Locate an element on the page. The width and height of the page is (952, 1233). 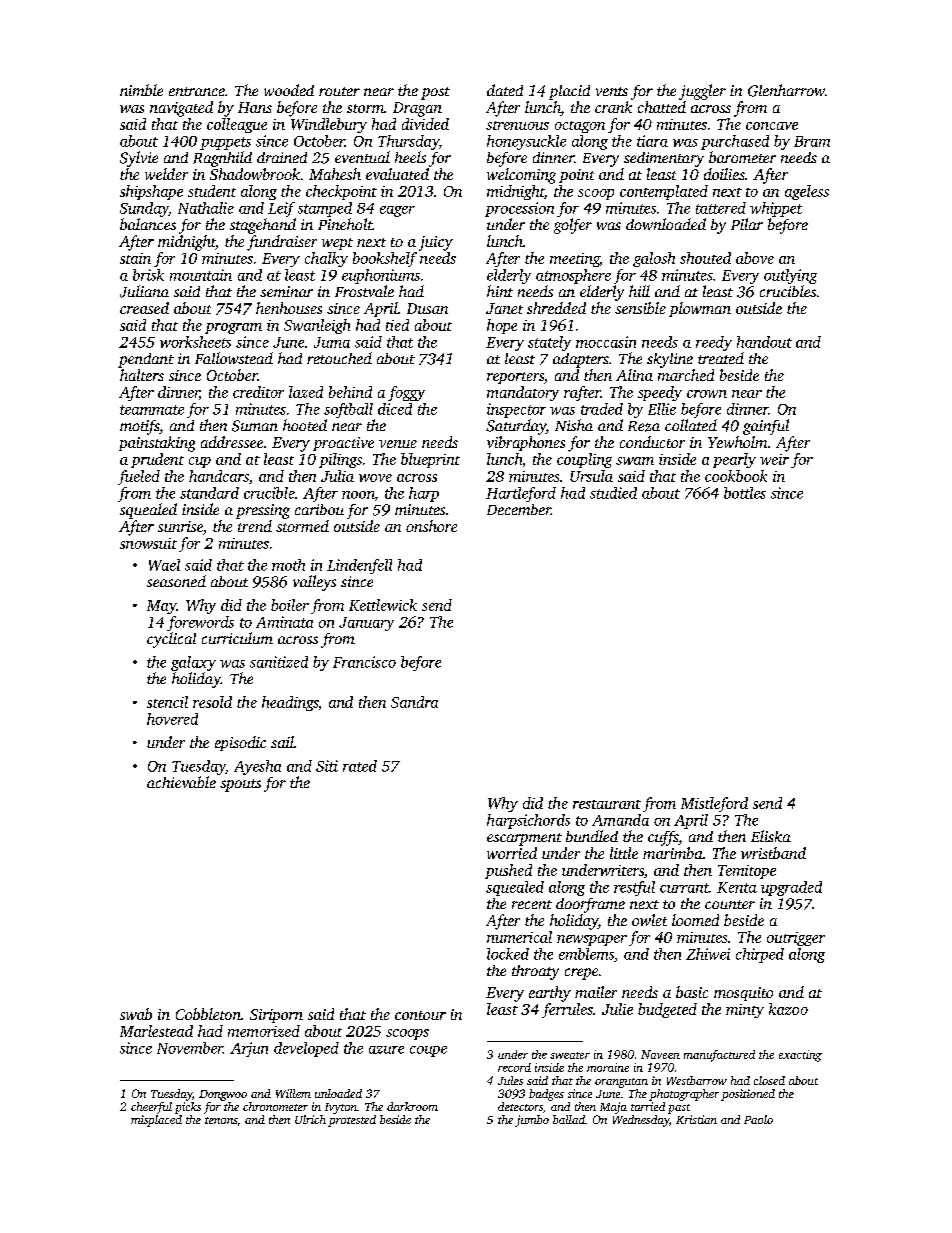
trend is located at coordinates (255, 526).
